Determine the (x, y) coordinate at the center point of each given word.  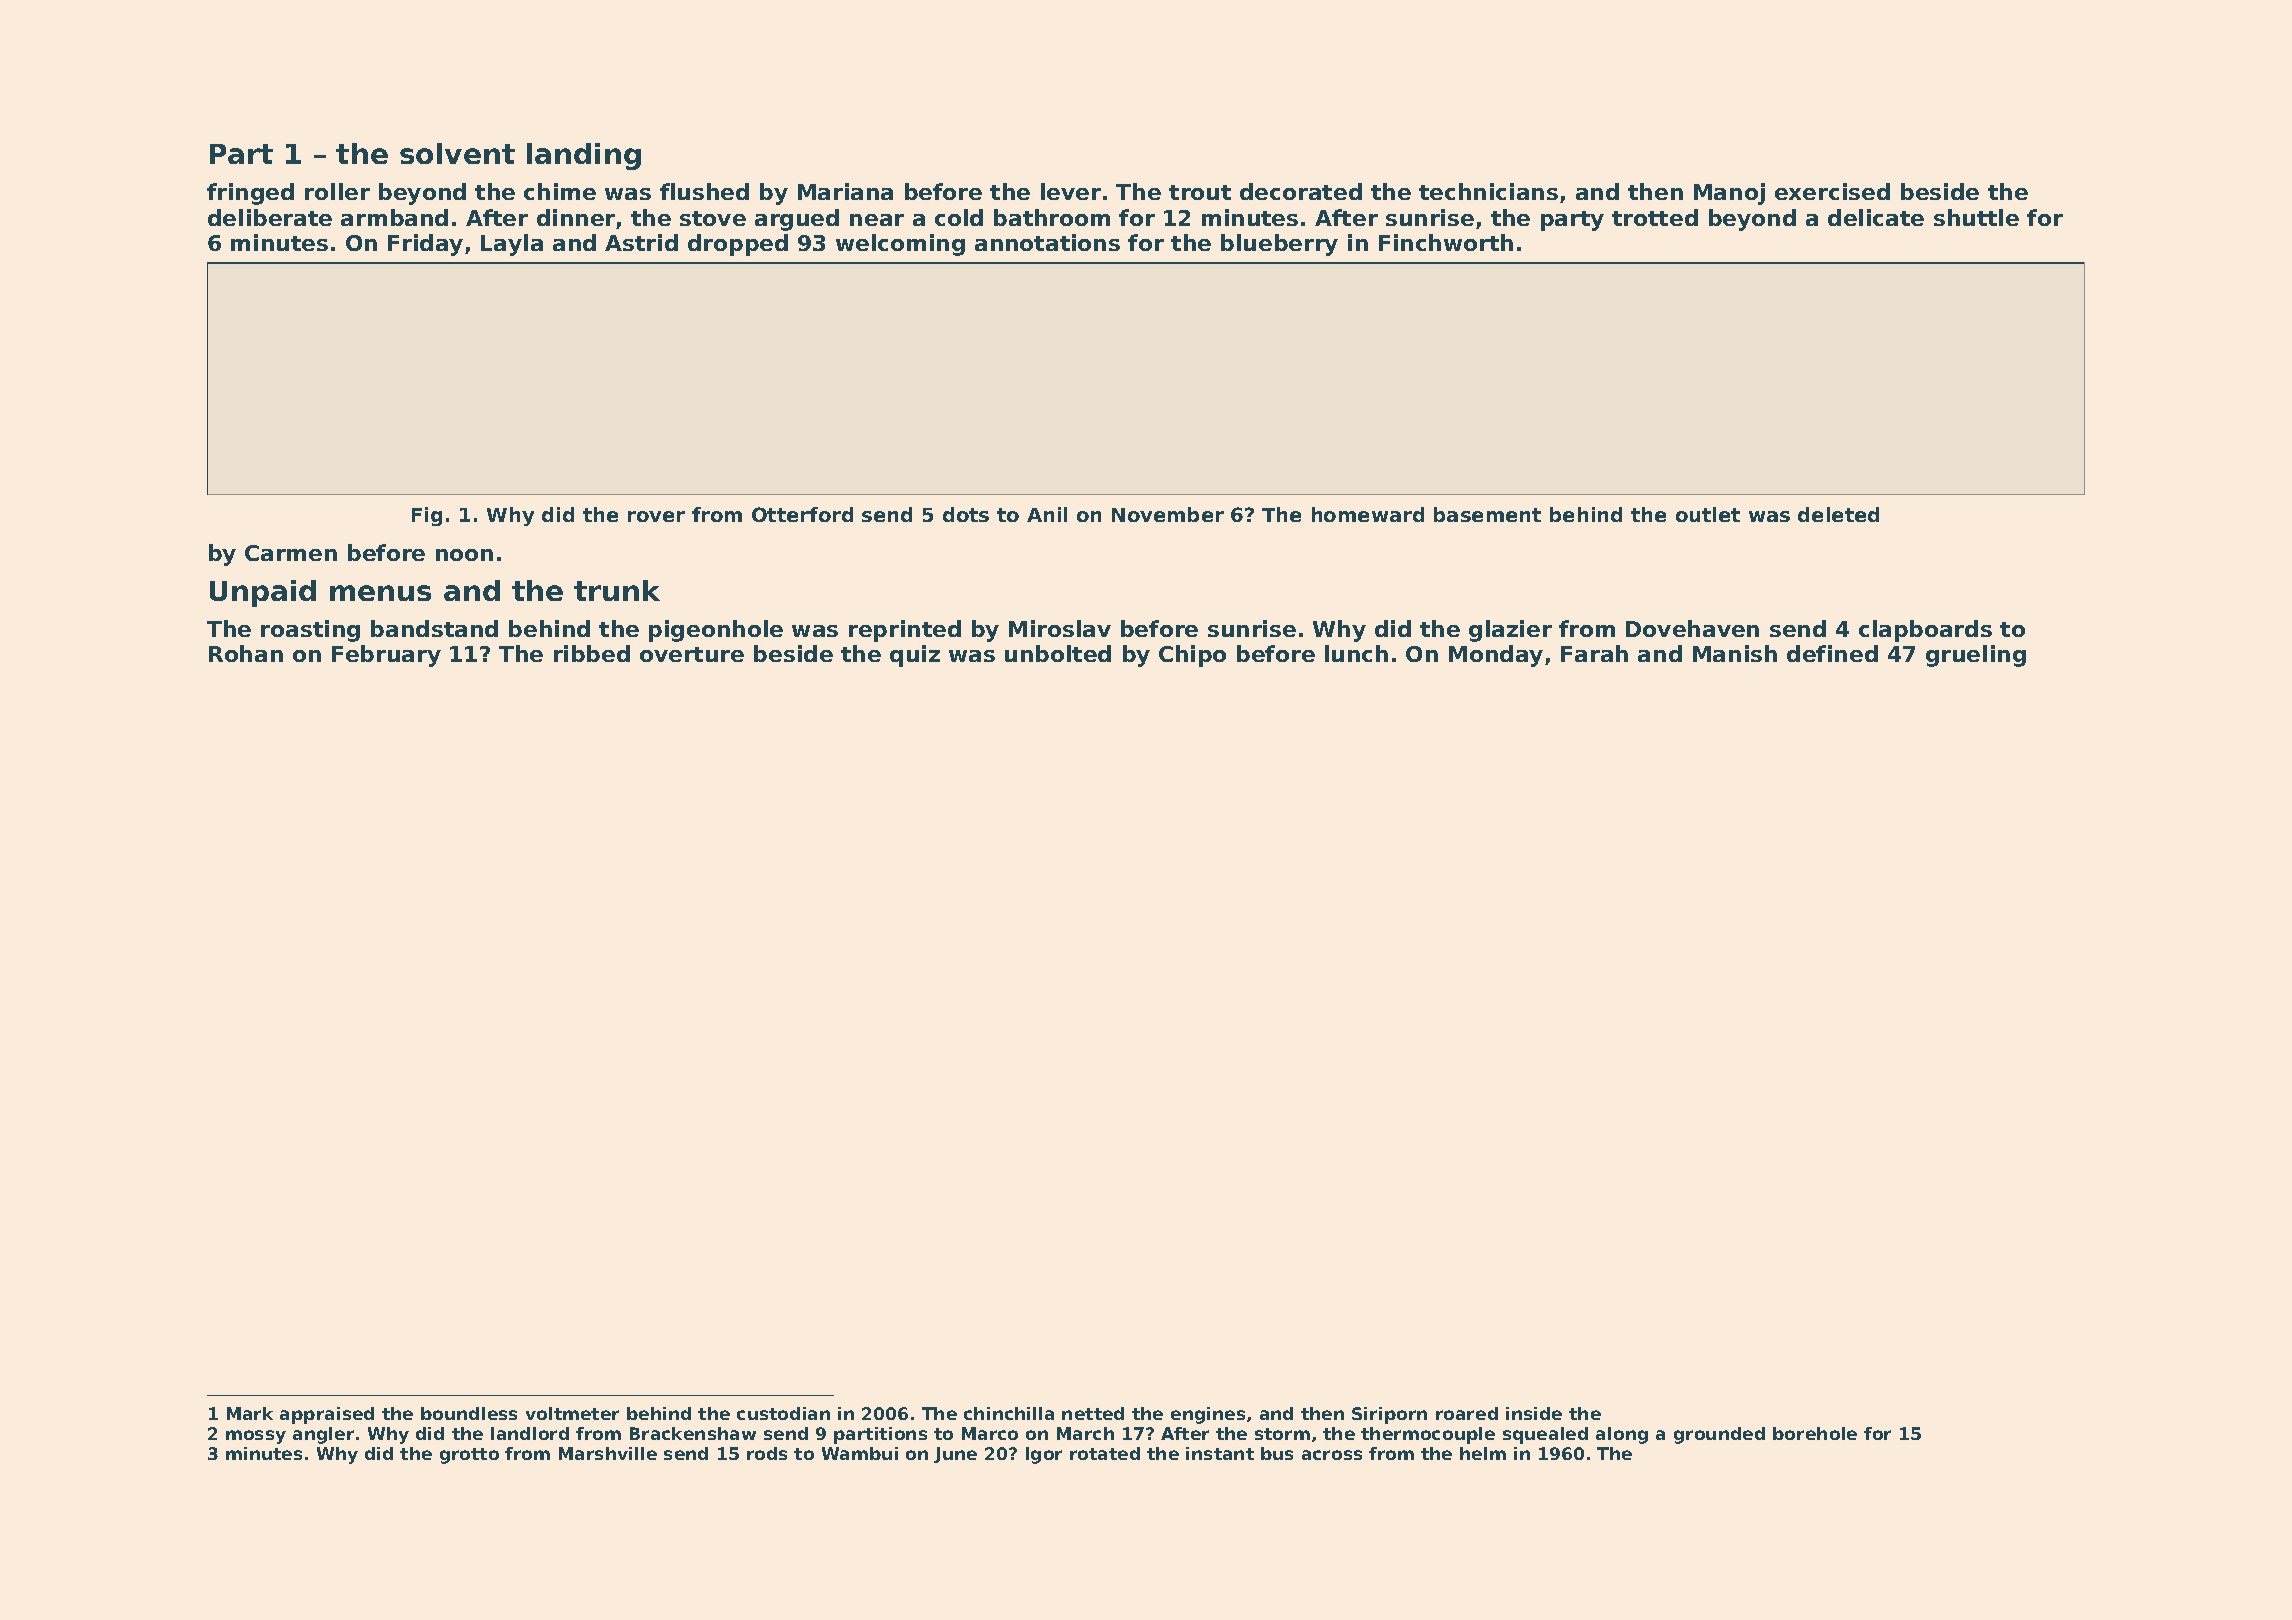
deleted (1838, 514)
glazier (1510, 631)
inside (1534, 1413)
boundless (469, 1413)
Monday (1496, 656)
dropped (738, 245)
